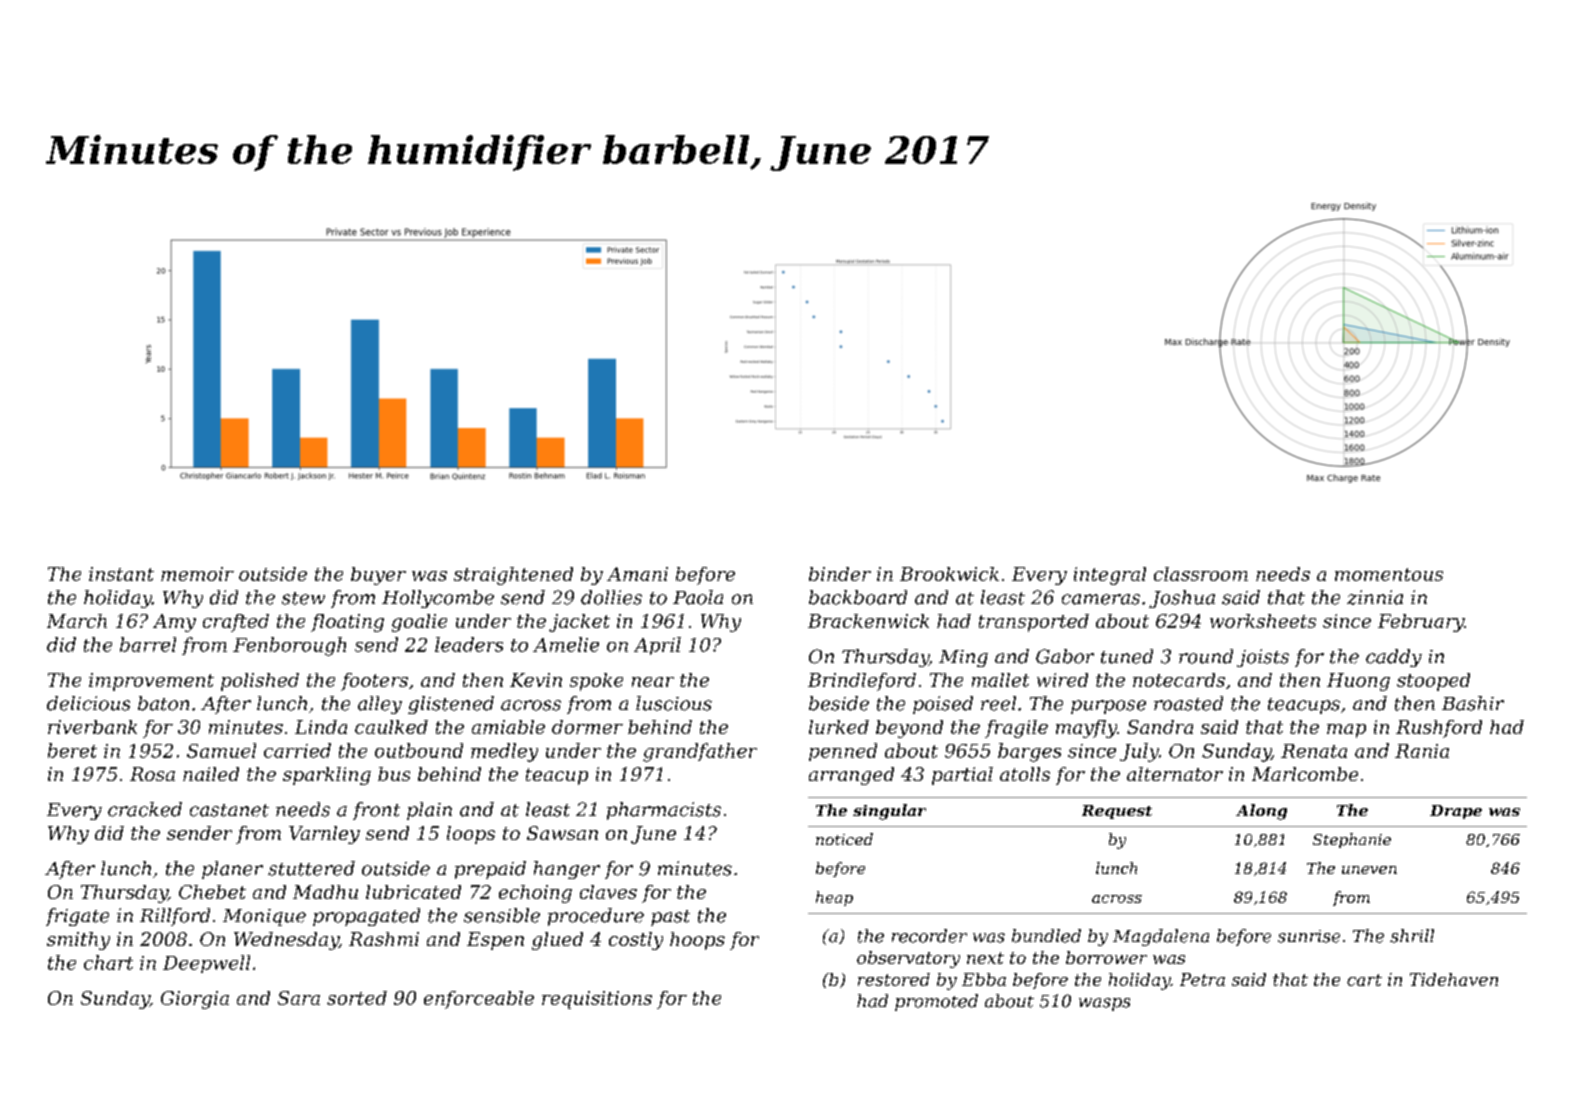  I want to click on beret, so click(72, 750).
